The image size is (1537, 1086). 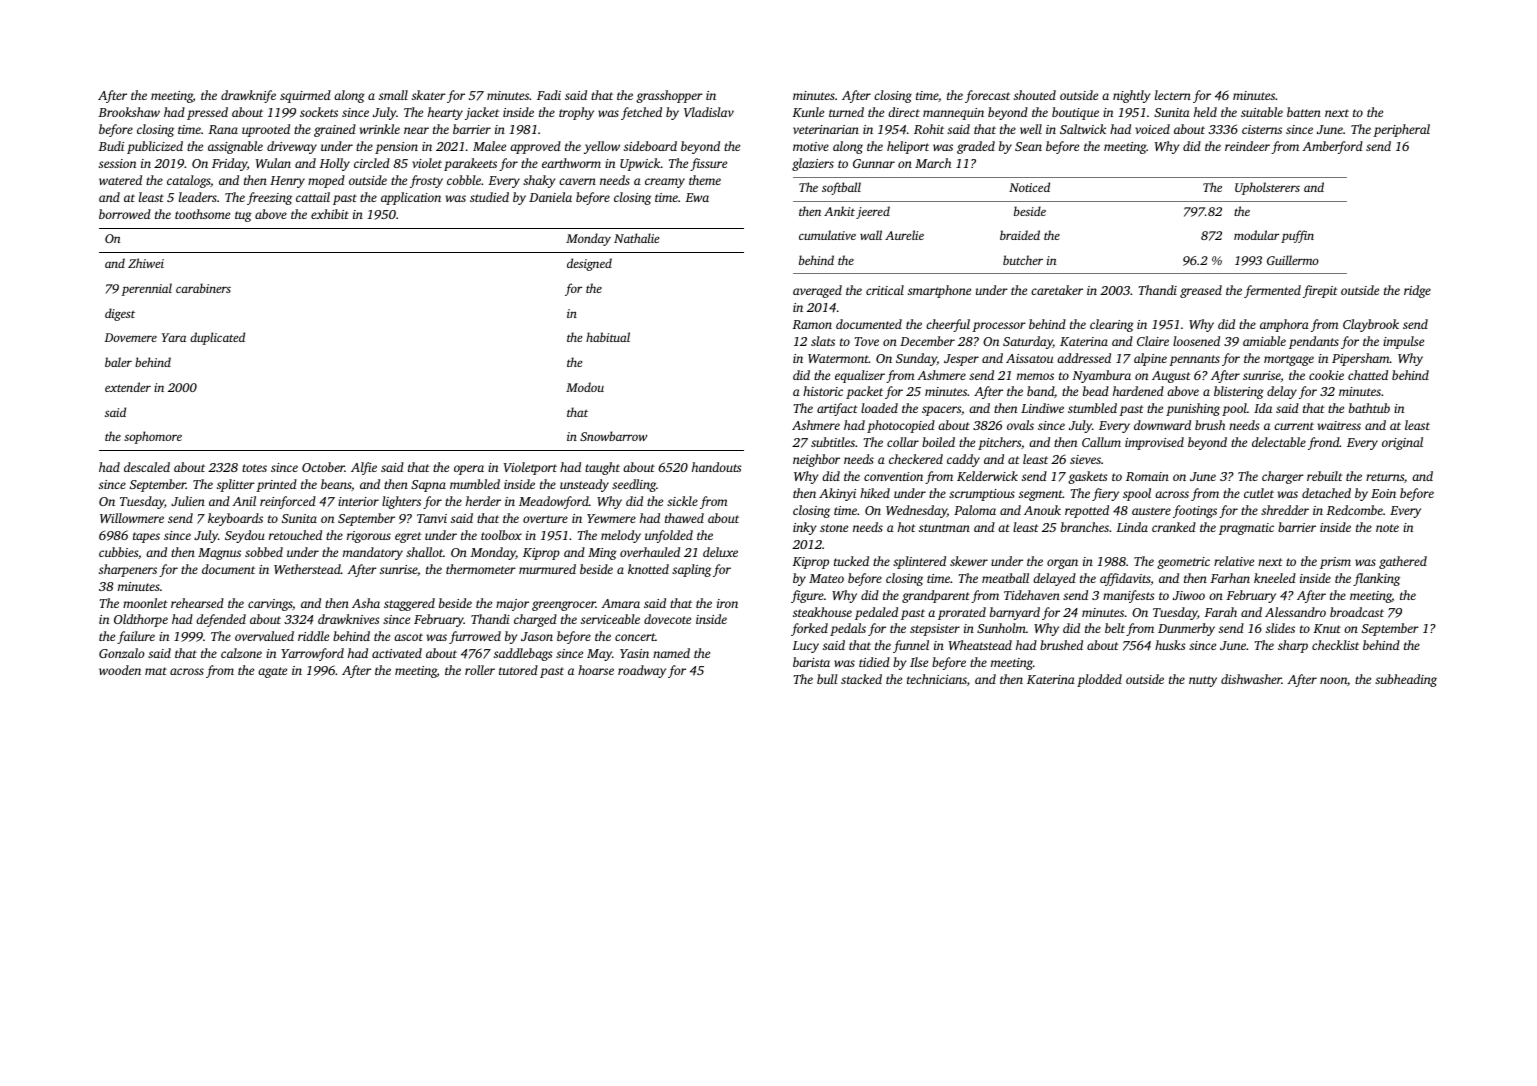 What do you see at coordinates (669, 536) in the document?
I see `unfolded` at bounding box center [669, 536].
